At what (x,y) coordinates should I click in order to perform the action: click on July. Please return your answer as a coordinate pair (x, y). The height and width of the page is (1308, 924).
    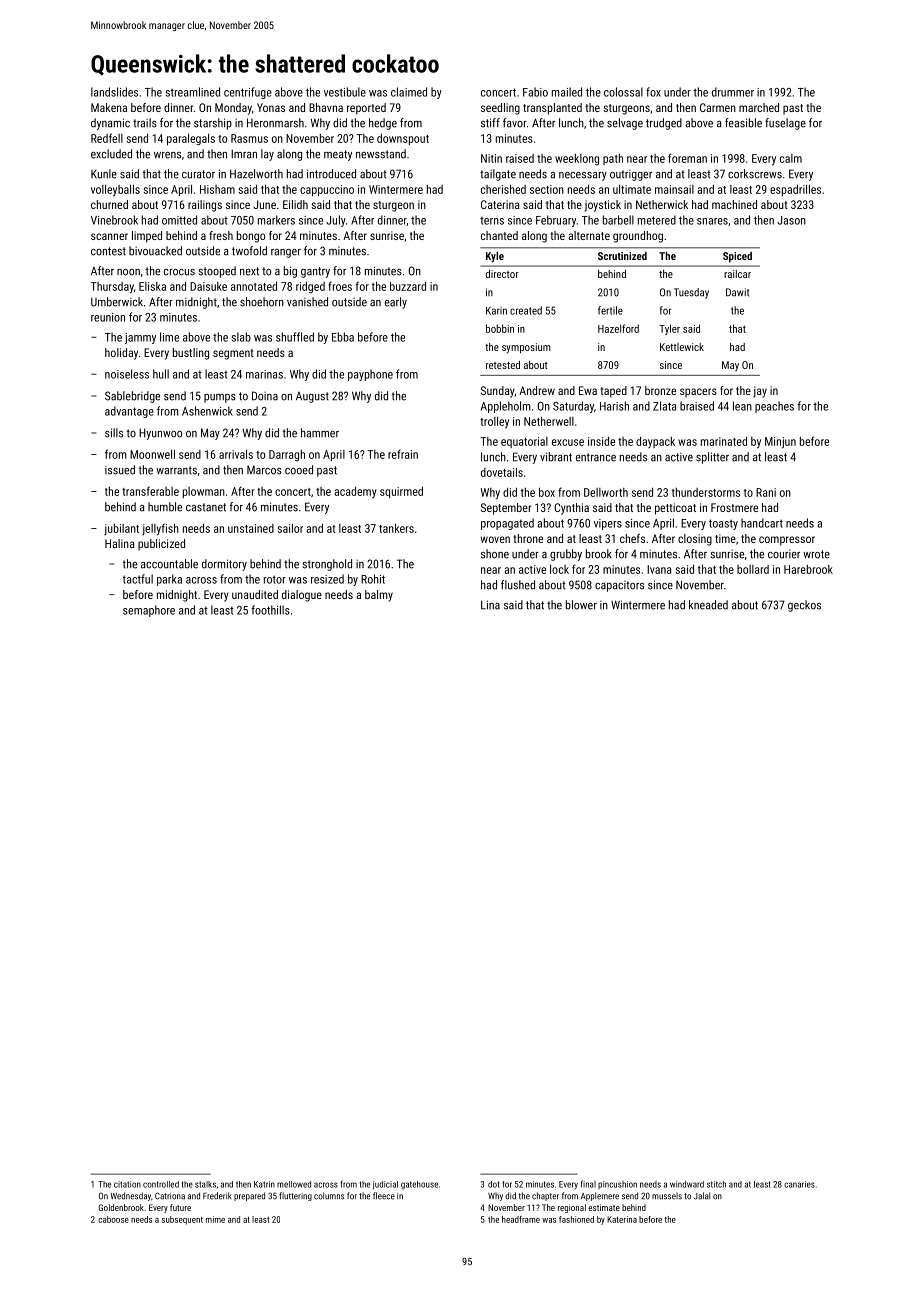
    Looking at the image, I should click on (336, 221).
